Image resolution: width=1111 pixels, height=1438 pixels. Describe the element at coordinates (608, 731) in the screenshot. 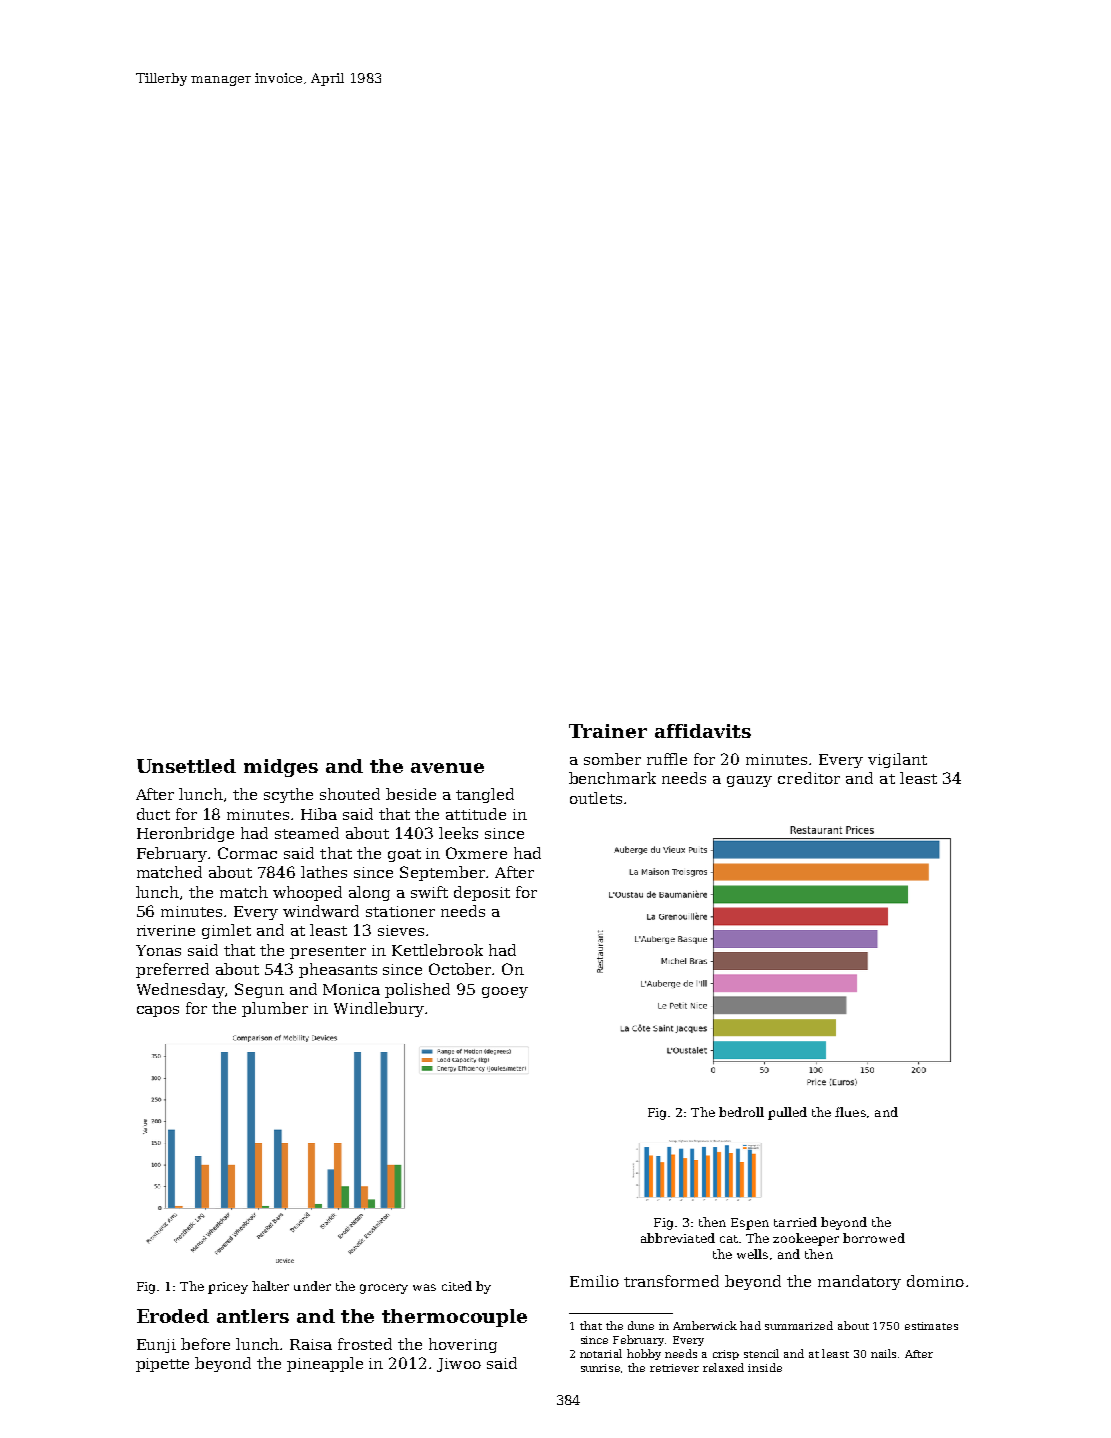

I see `Trainer` at that location.
